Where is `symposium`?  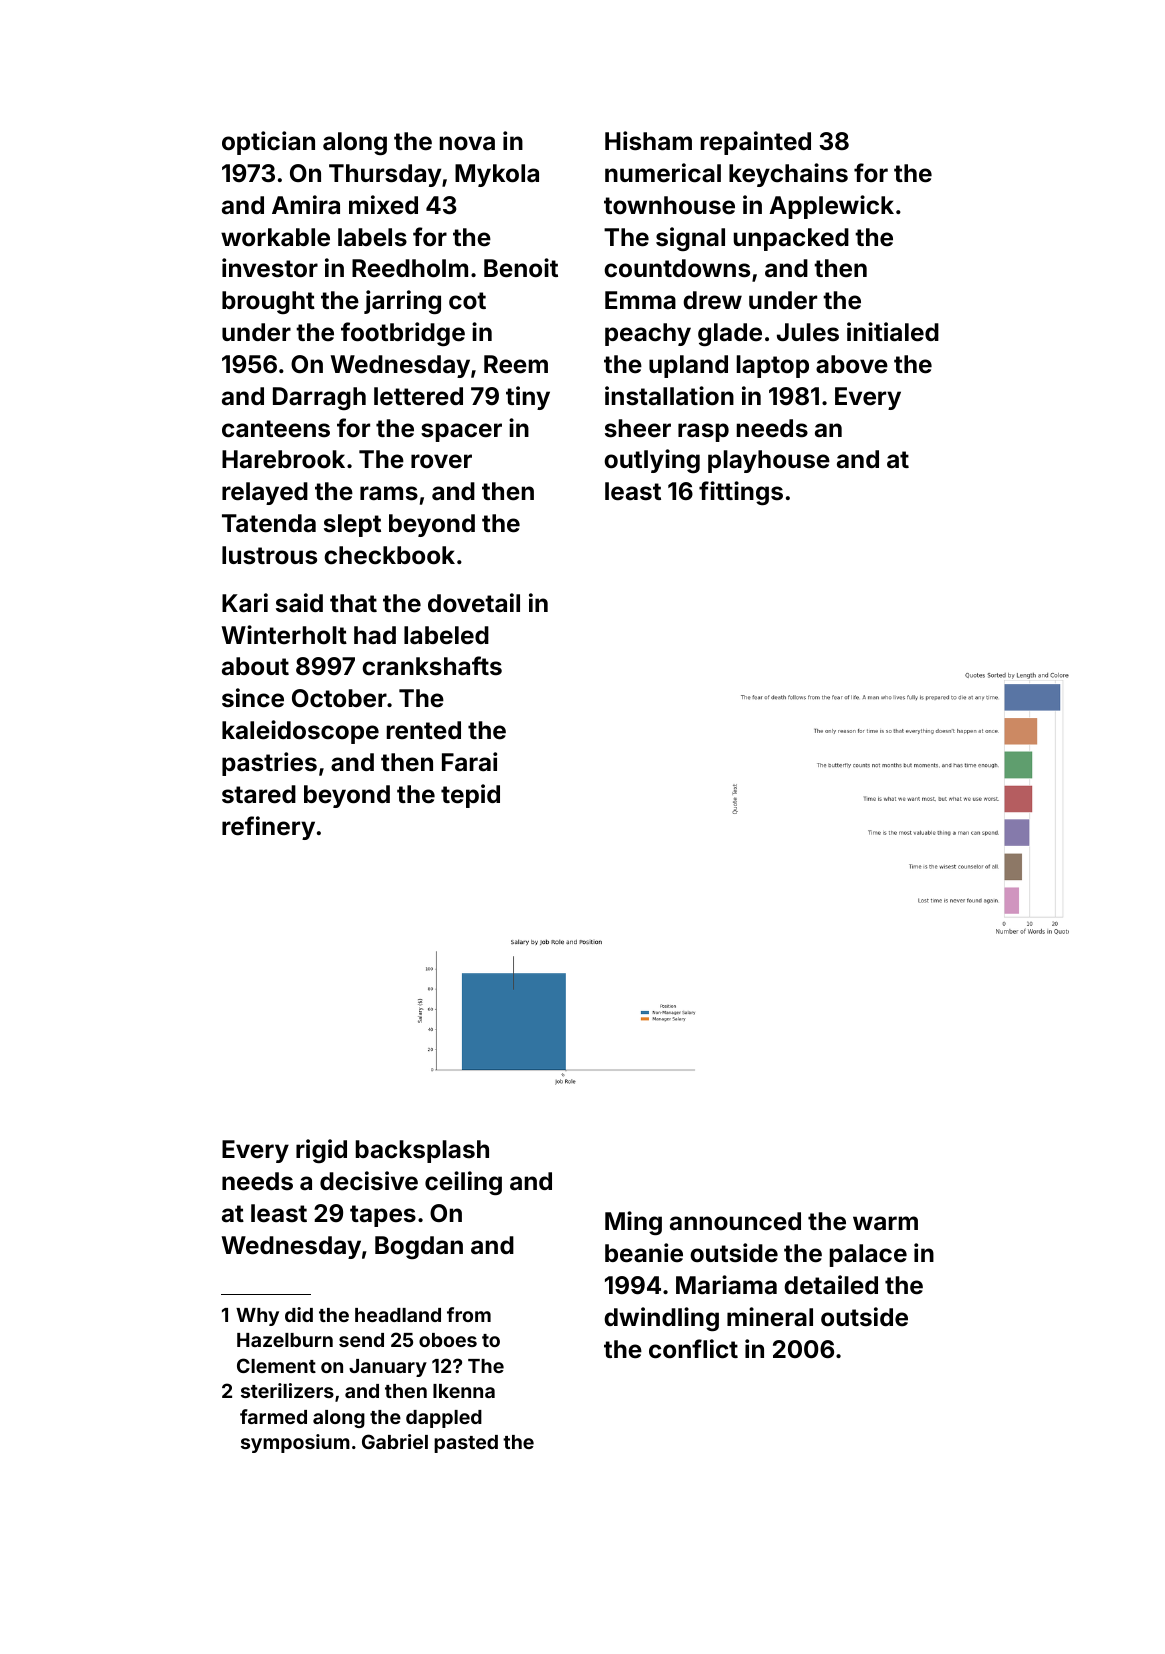
symposium is located at coordinates (295, 1443).
